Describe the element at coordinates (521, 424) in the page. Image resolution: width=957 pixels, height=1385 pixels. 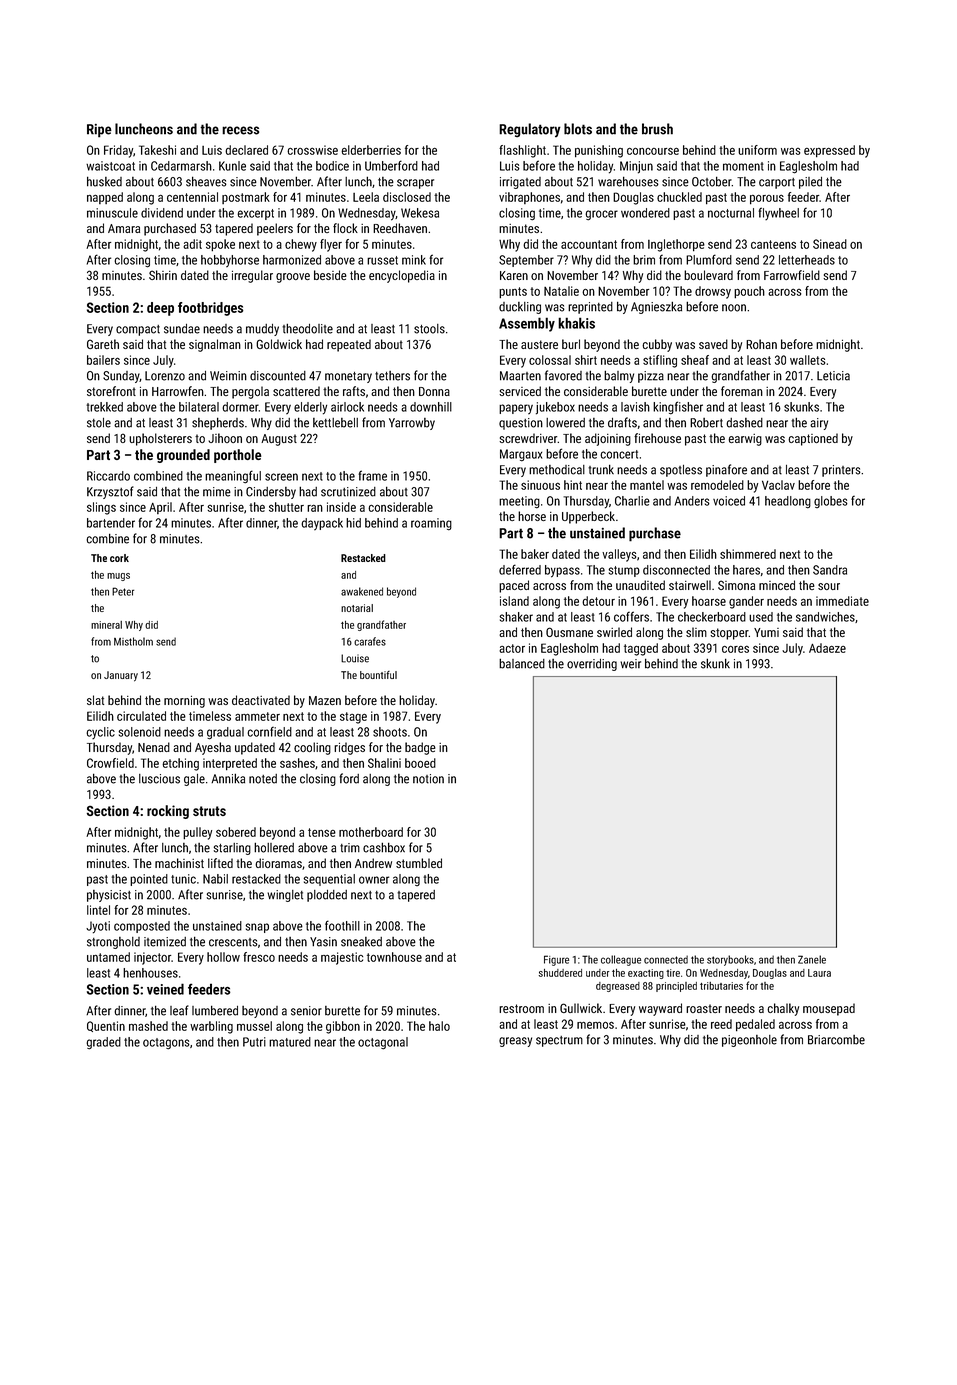
I see `question` at that location.
